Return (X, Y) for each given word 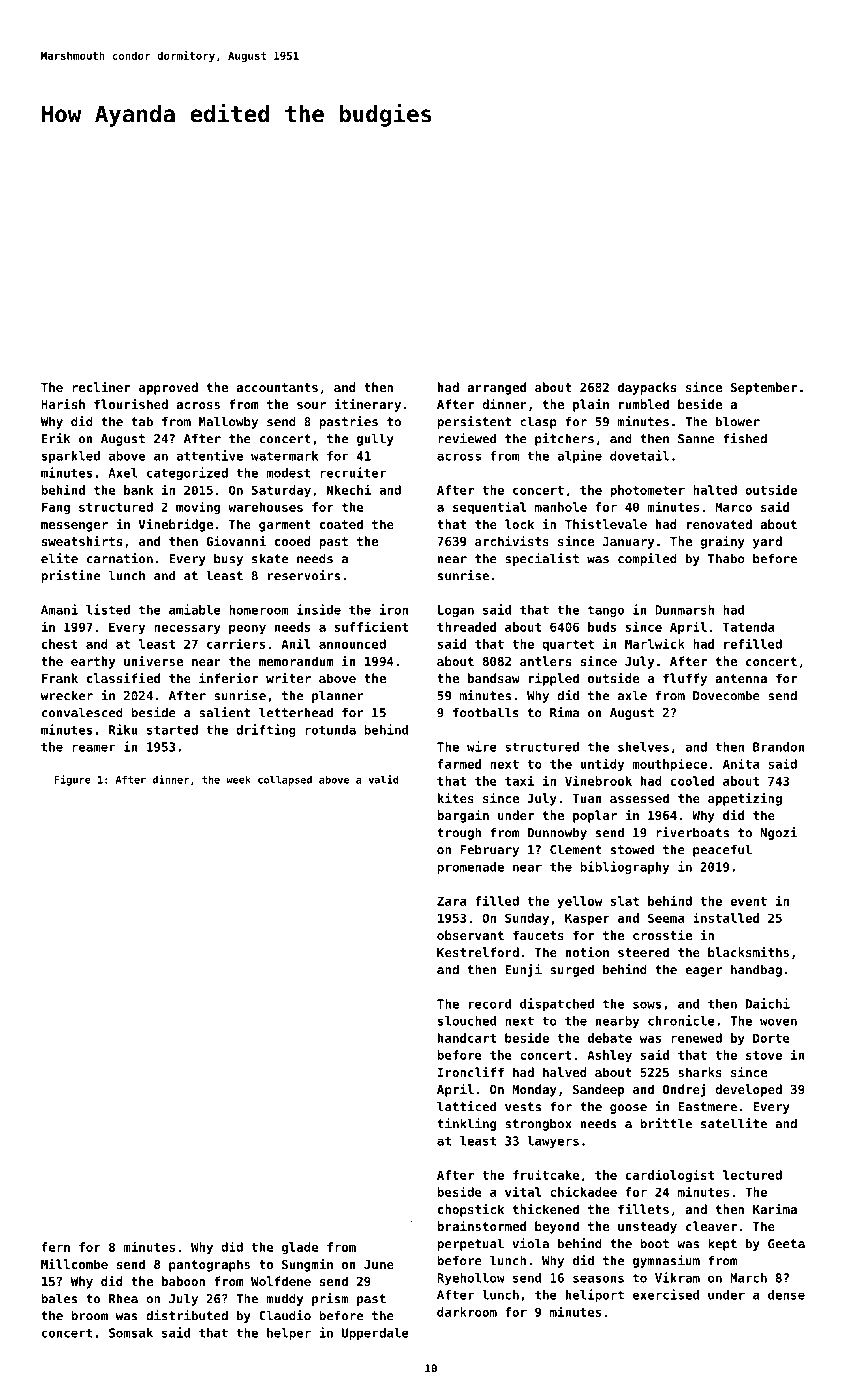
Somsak (131, 1333)
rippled (554, 679)
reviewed (467, 438)
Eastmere (707, 1107)
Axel (123, 473)
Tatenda (749, 627)
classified (123, 678)
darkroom (467, 1312)
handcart (467, 1038)
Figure (72, 780)
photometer (647, 491)
